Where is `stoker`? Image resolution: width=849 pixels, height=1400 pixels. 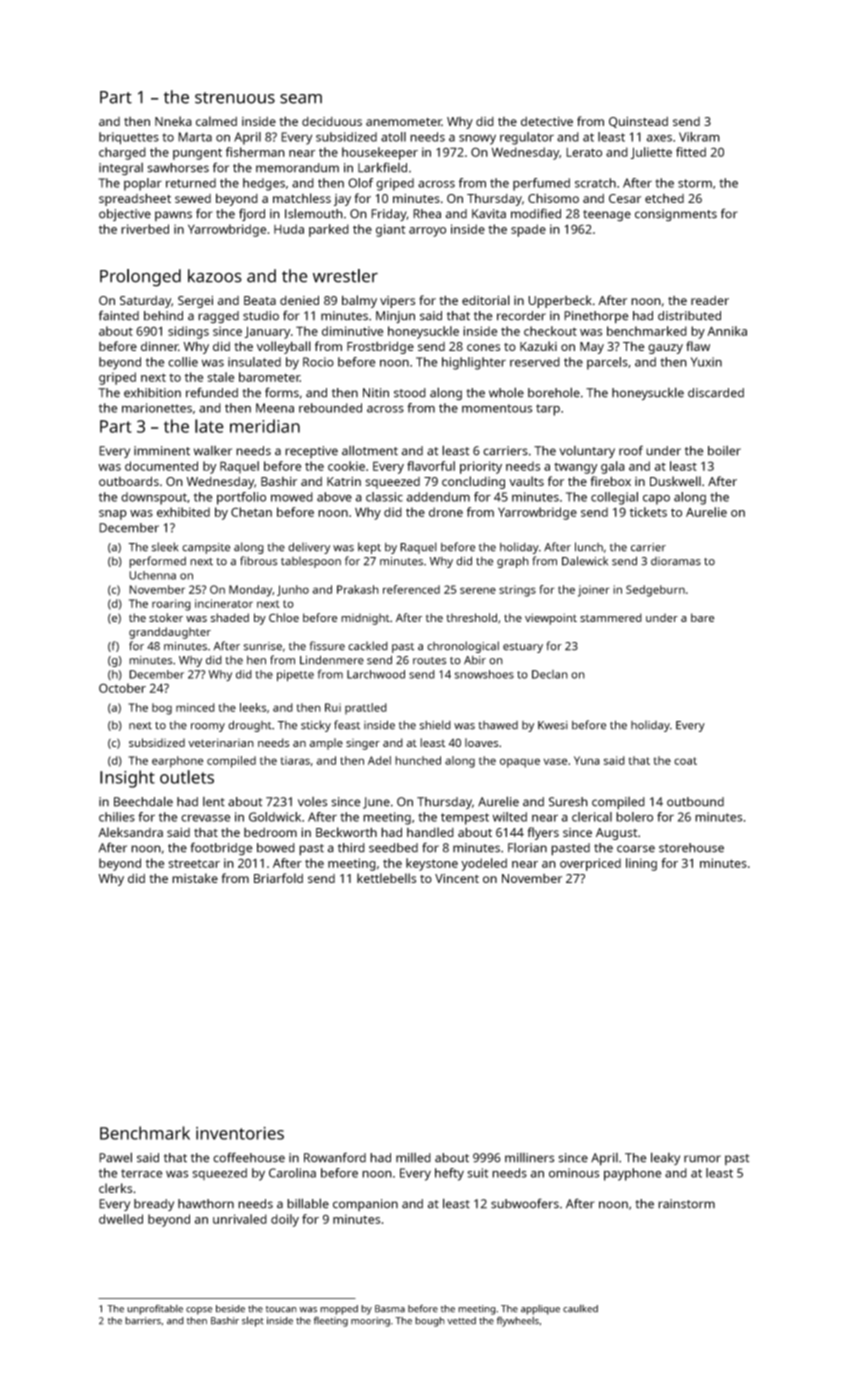 stoker is located at coordinates (166, 617).
